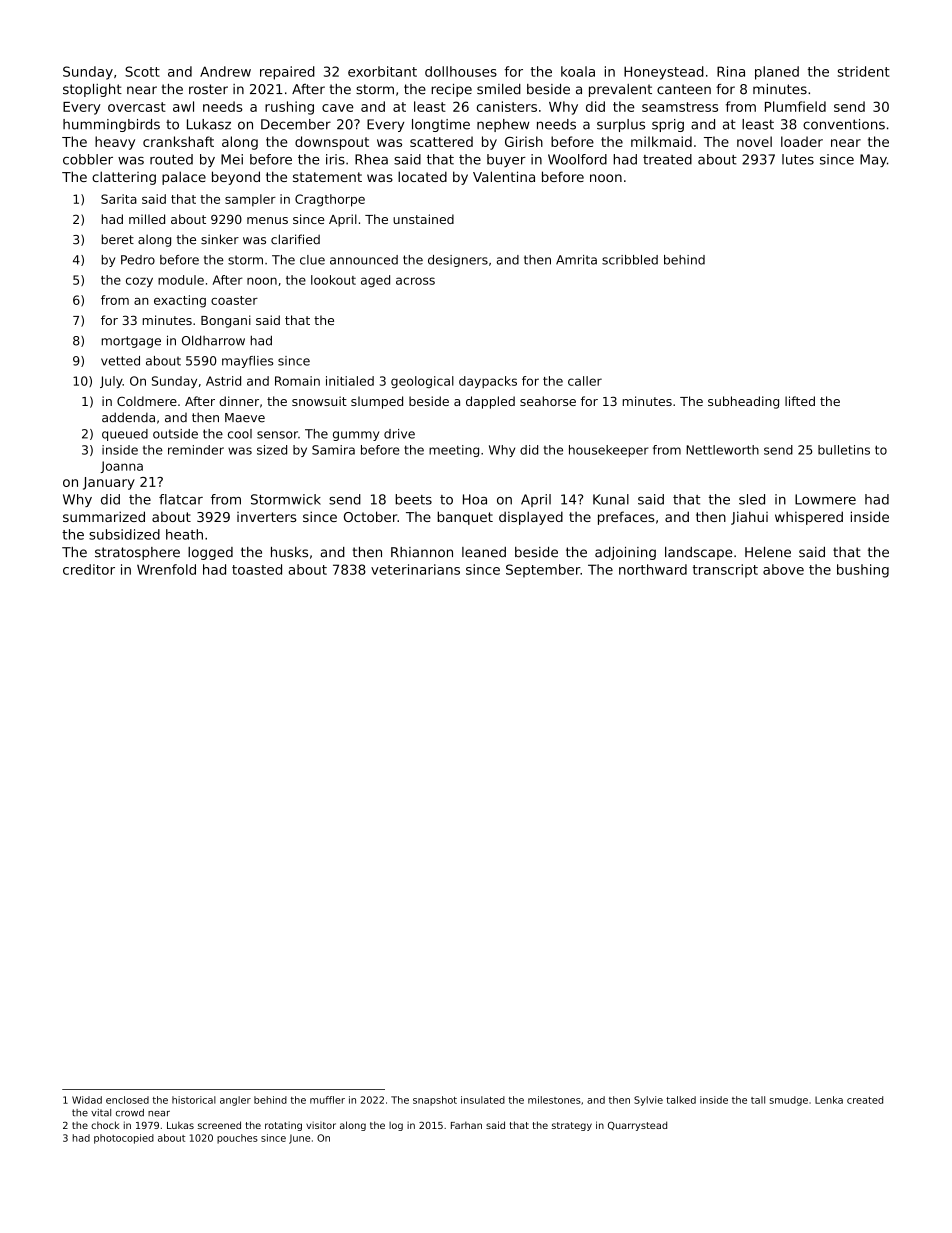  I want to click on Woolford, so click(577, 159).
